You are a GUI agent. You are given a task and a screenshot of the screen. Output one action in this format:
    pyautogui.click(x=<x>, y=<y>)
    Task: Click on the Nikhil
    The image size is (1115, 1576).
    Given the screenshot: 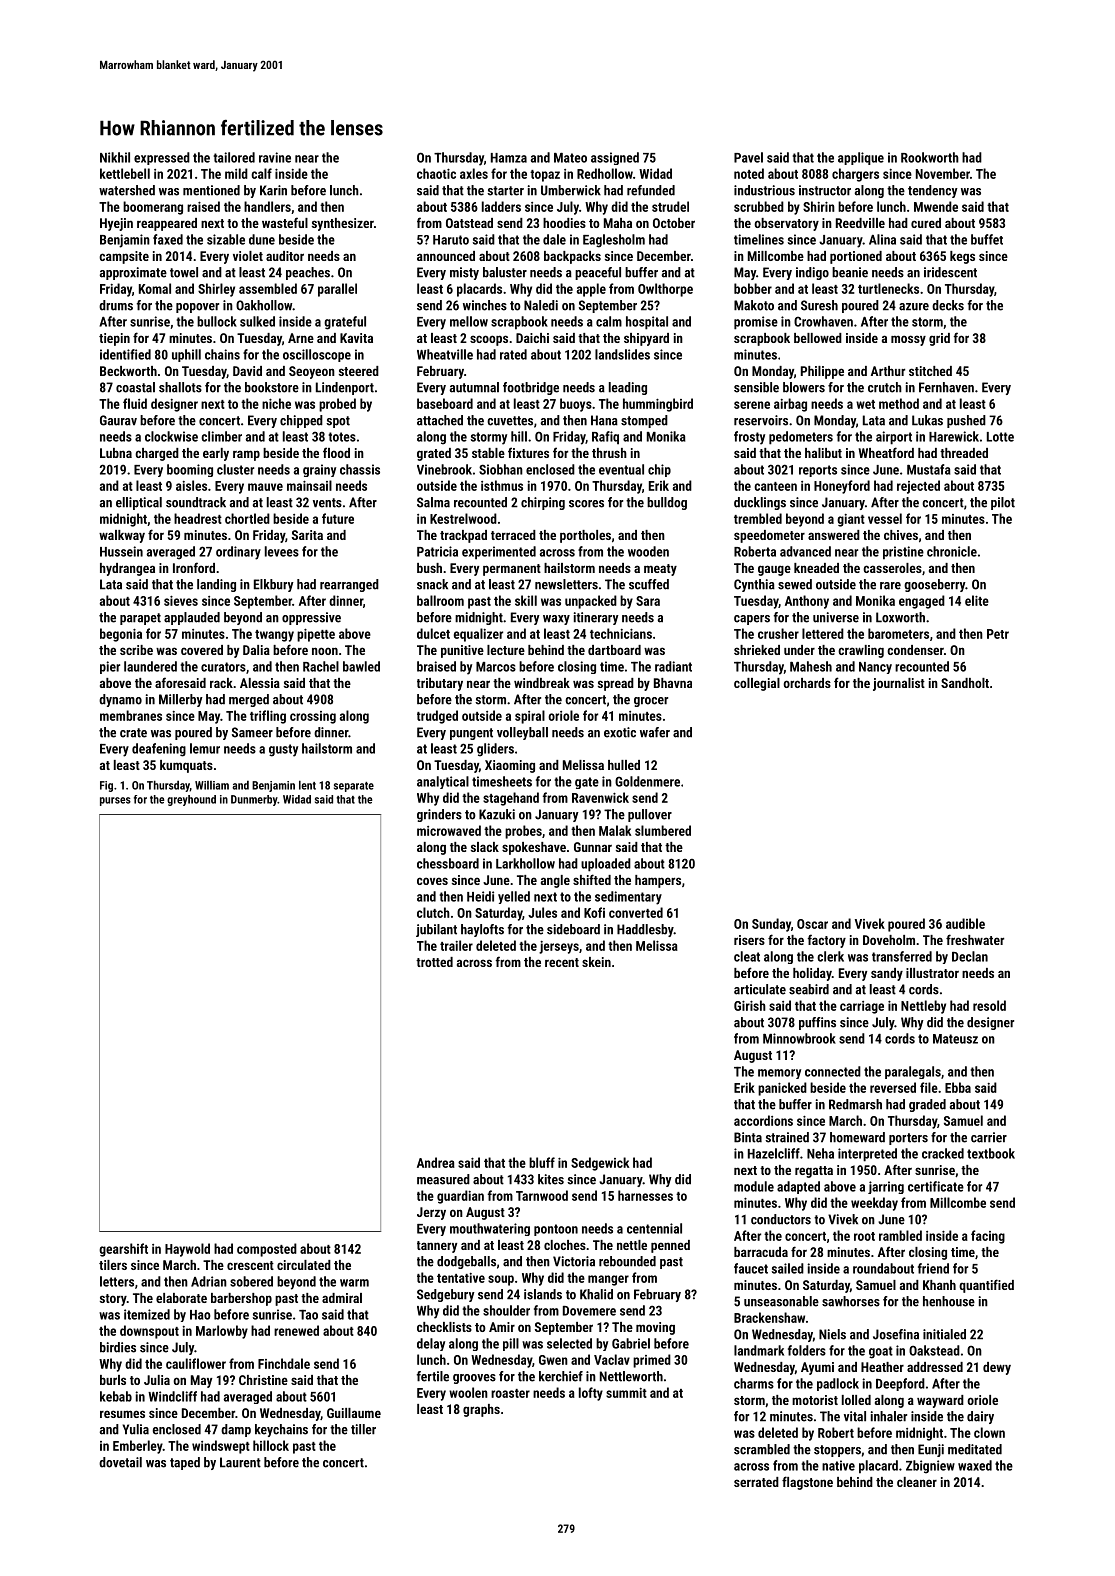 What is the action you would take?
    pyautogui.click(x=115, y=157)
